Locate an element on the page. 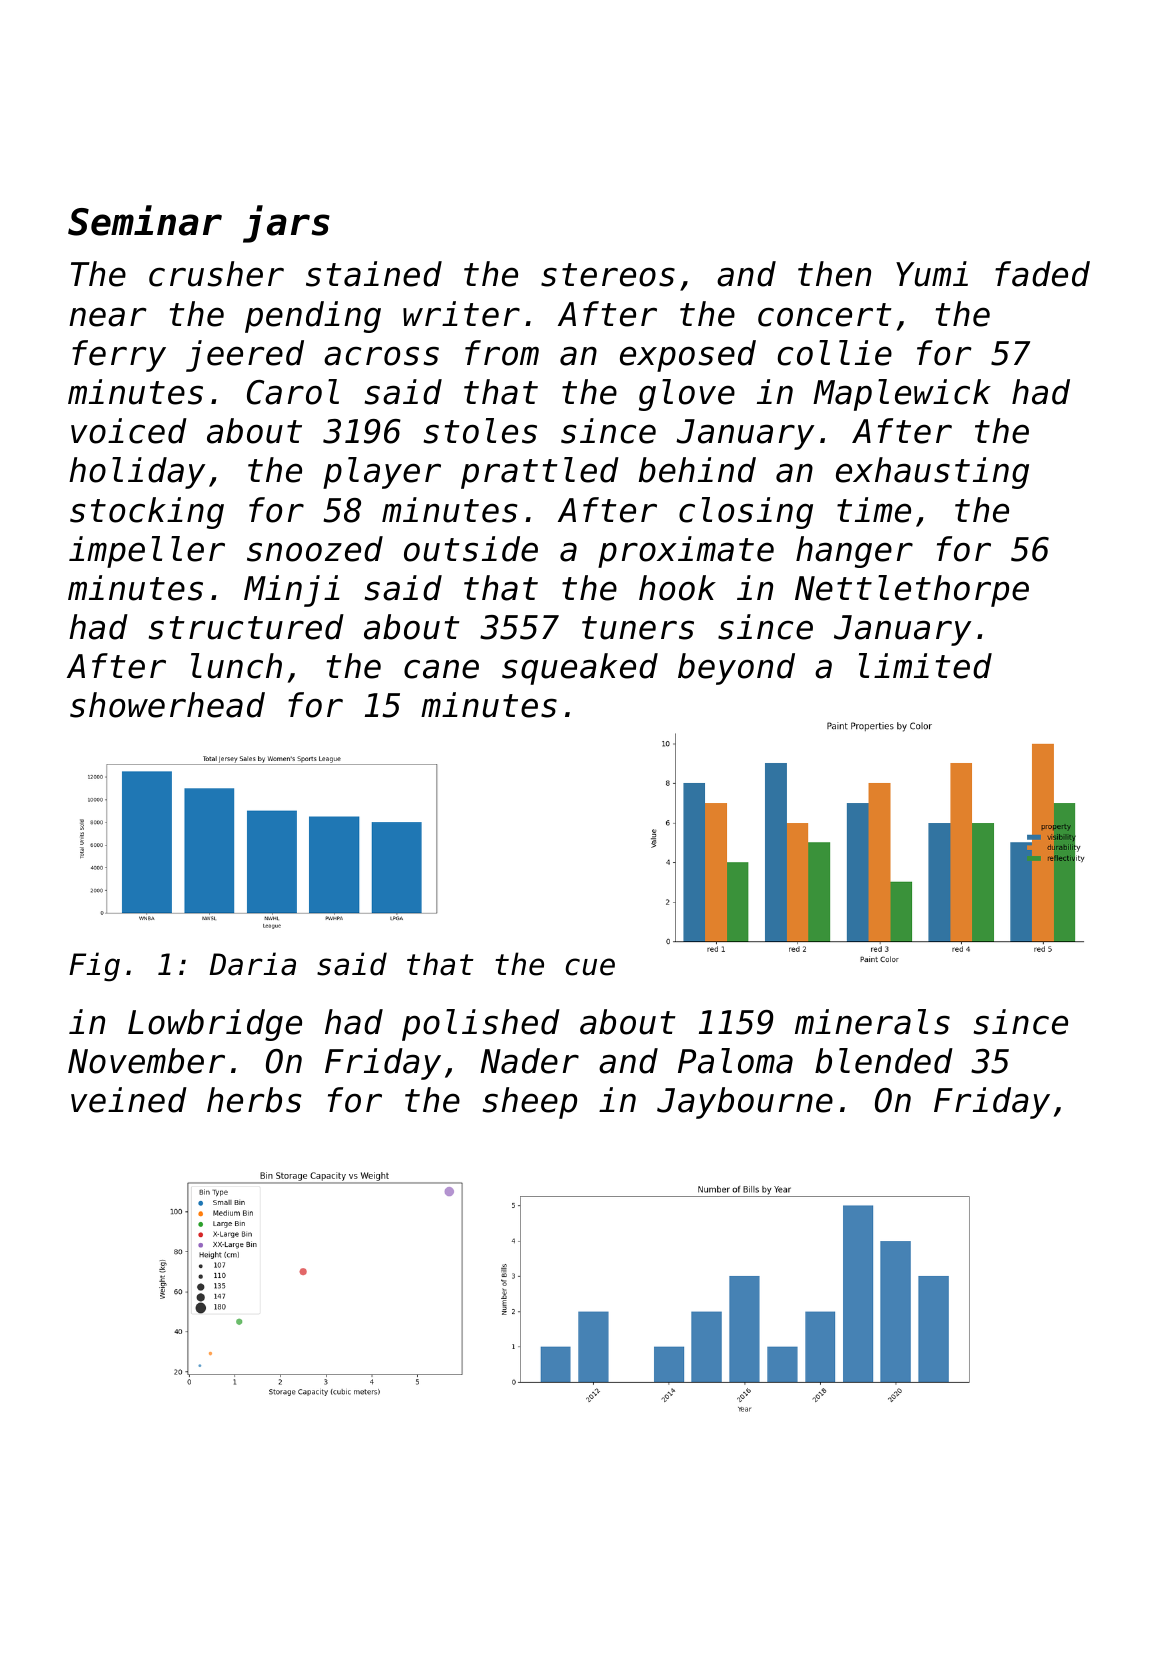 This image has width=1165, height=1654. stereos is located at coordinates (608, 275).
